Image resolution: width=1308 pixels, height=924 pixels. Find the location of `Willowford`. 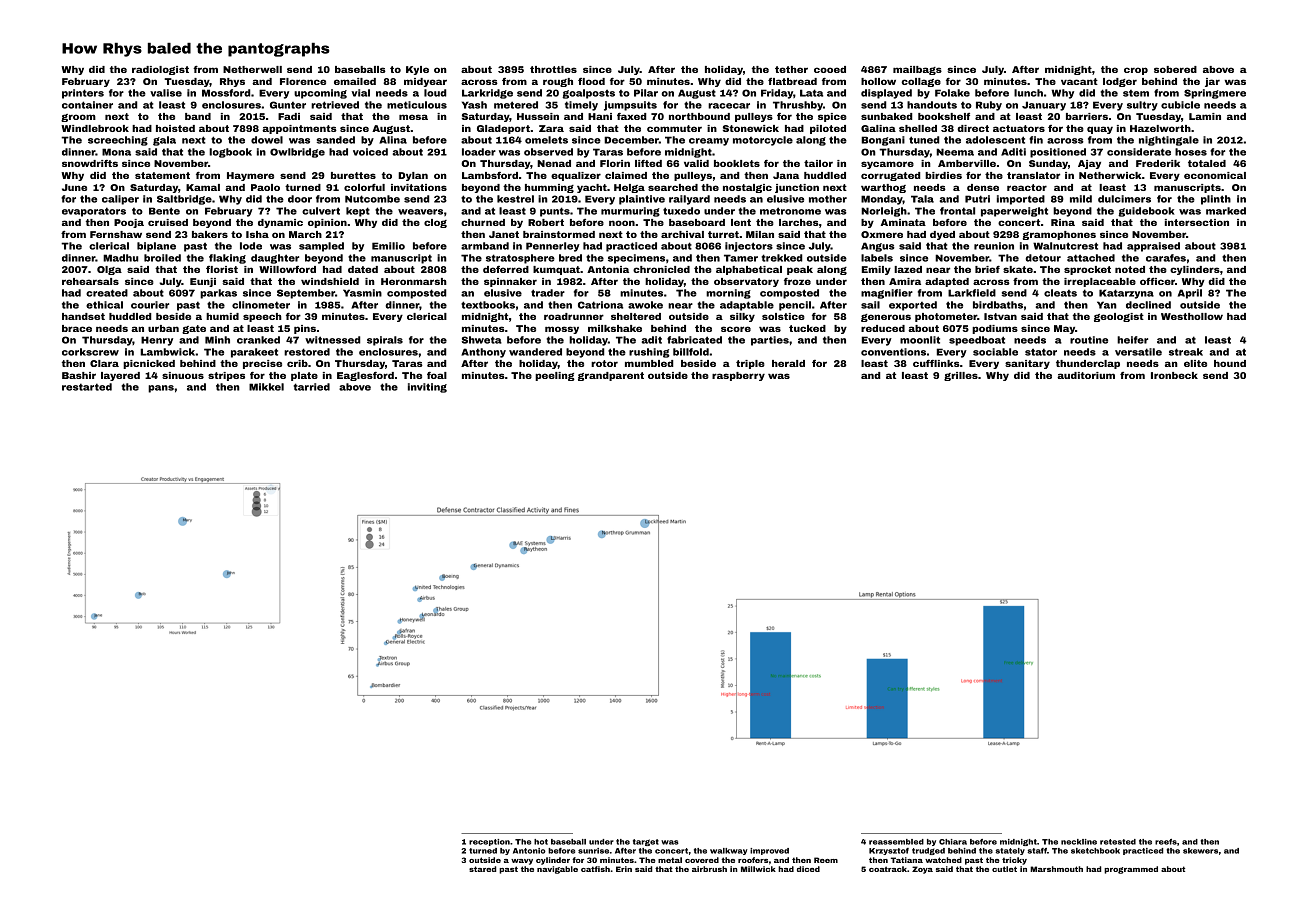

Willowford is located at coordinates (287, 269).
